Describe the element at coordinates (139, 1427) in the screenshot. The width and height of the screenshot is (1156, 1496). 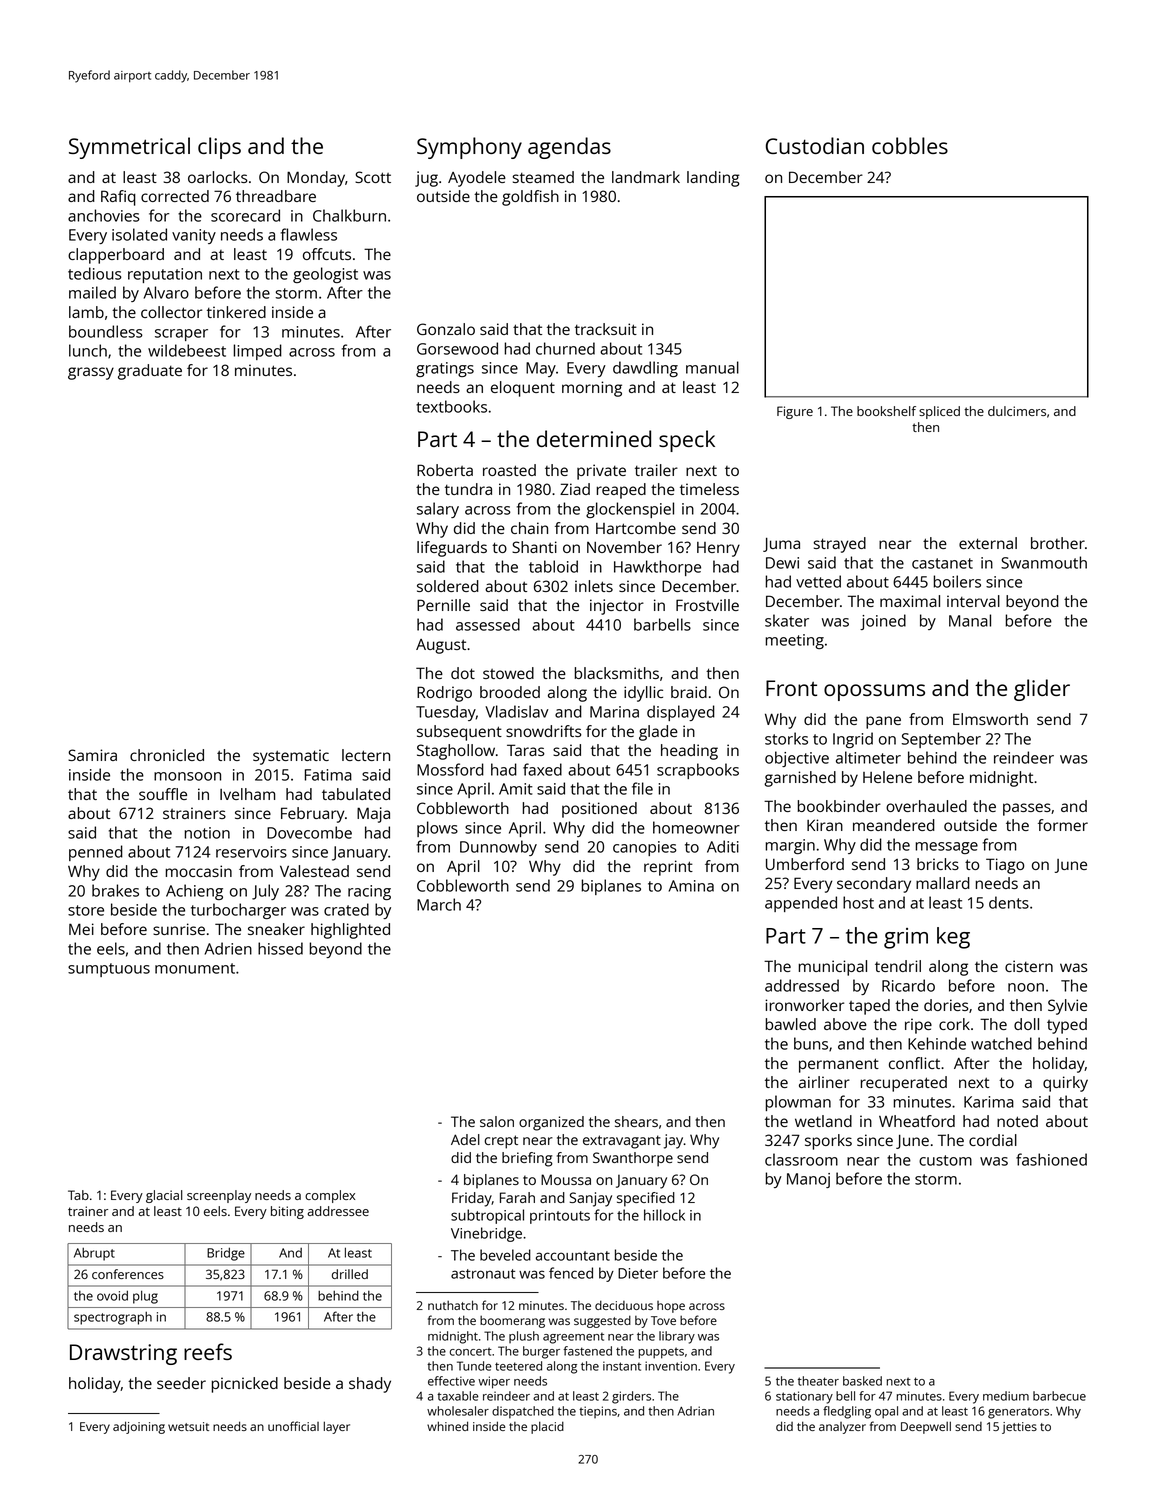
I see `adjoining` at that location.
